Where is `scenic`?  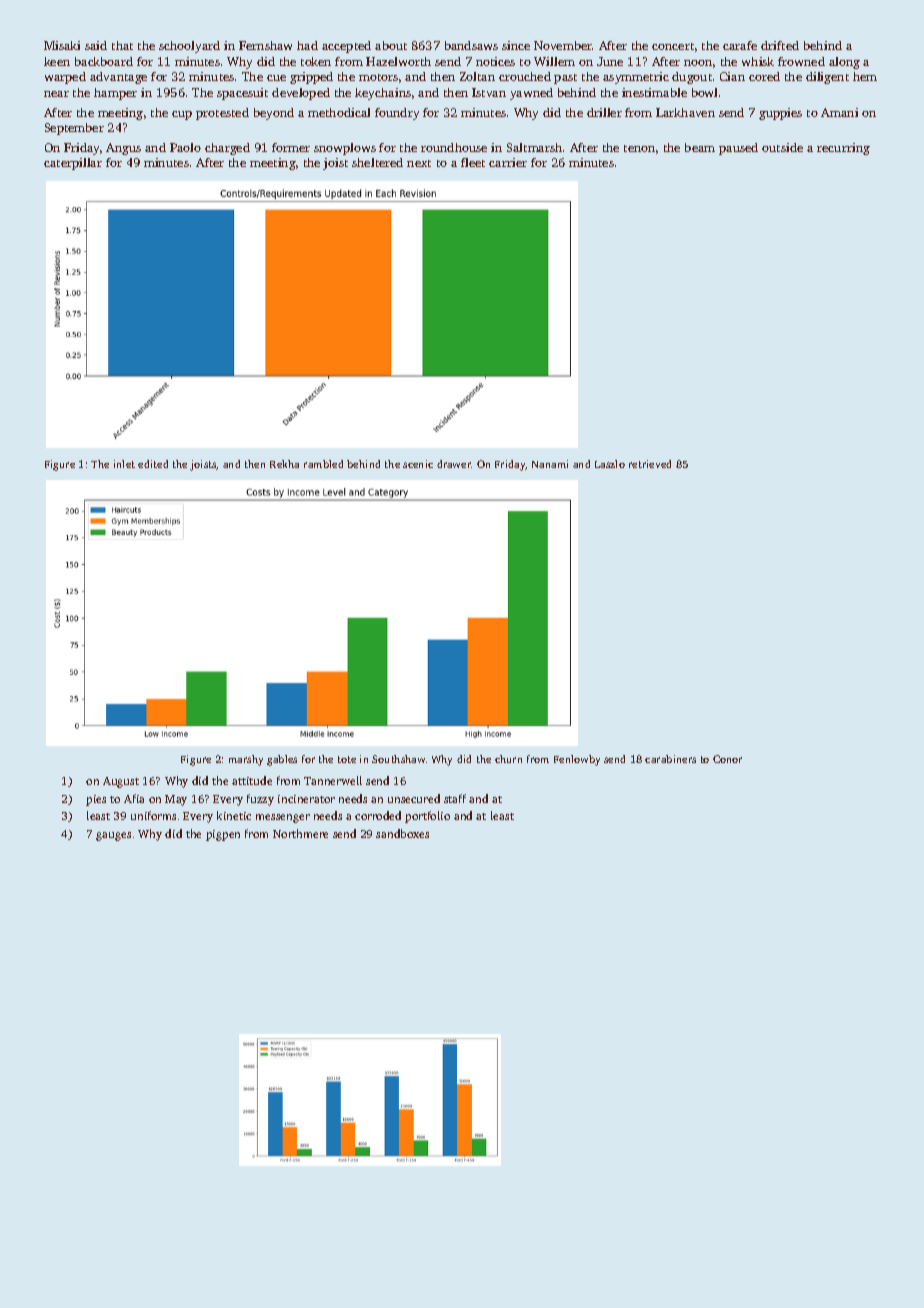
scenic is located at coordinates (418, 464).
